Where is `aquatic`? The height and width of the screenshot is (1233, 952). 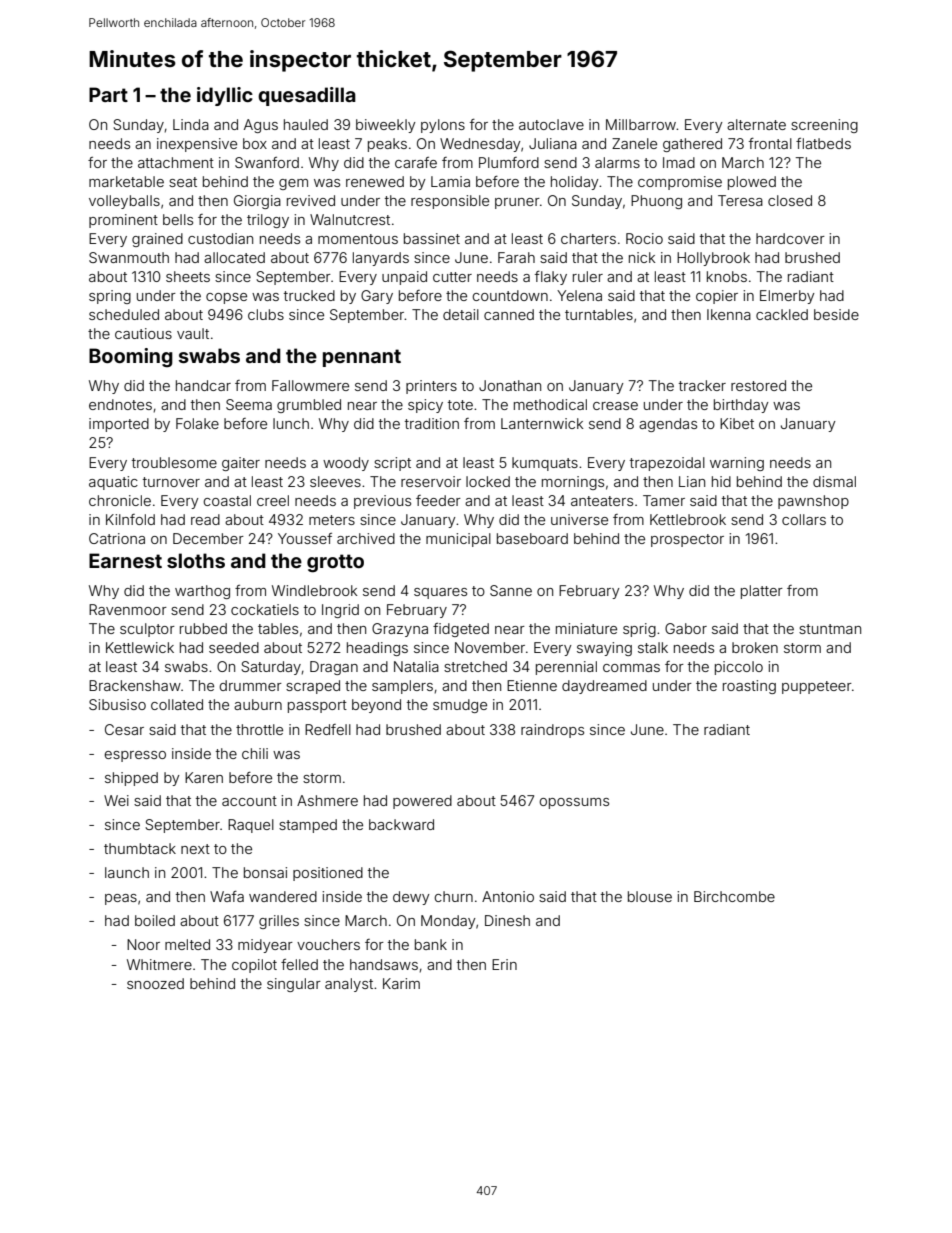 aquatic is located at coordinates (113, 483).
